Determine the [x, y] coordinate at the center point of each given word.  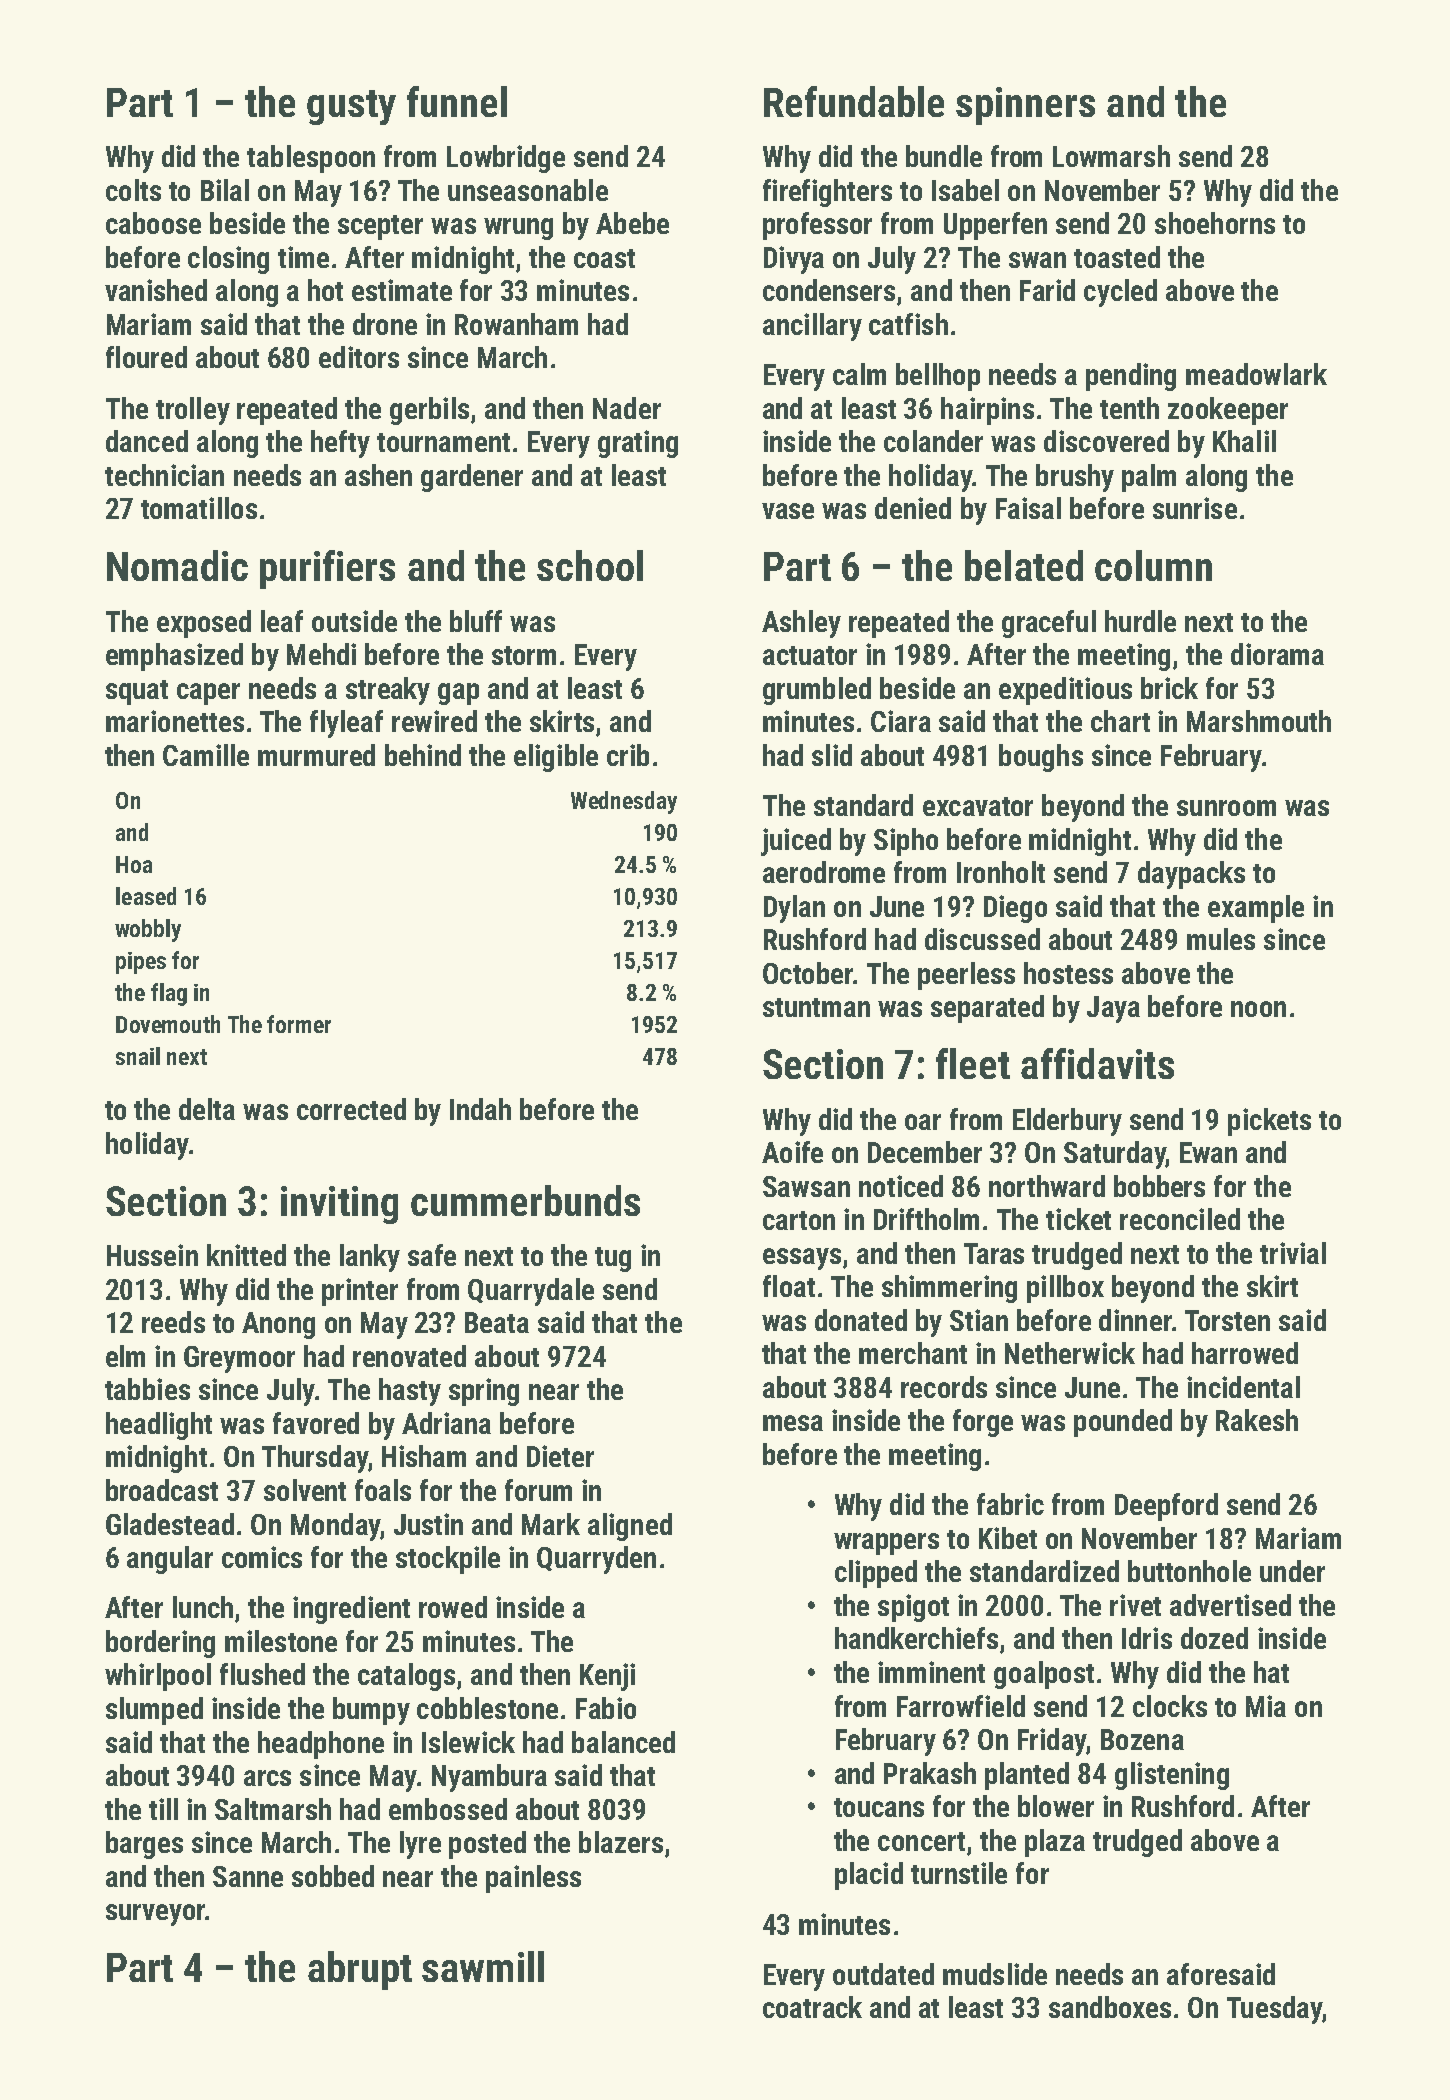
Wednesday [624, 802]
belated [1024, 565]
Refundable [854, 101]
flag [169, 994]
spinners [1025, 106]
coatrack [812, 2007]
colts [133, 190]
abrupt [360, 1970]
